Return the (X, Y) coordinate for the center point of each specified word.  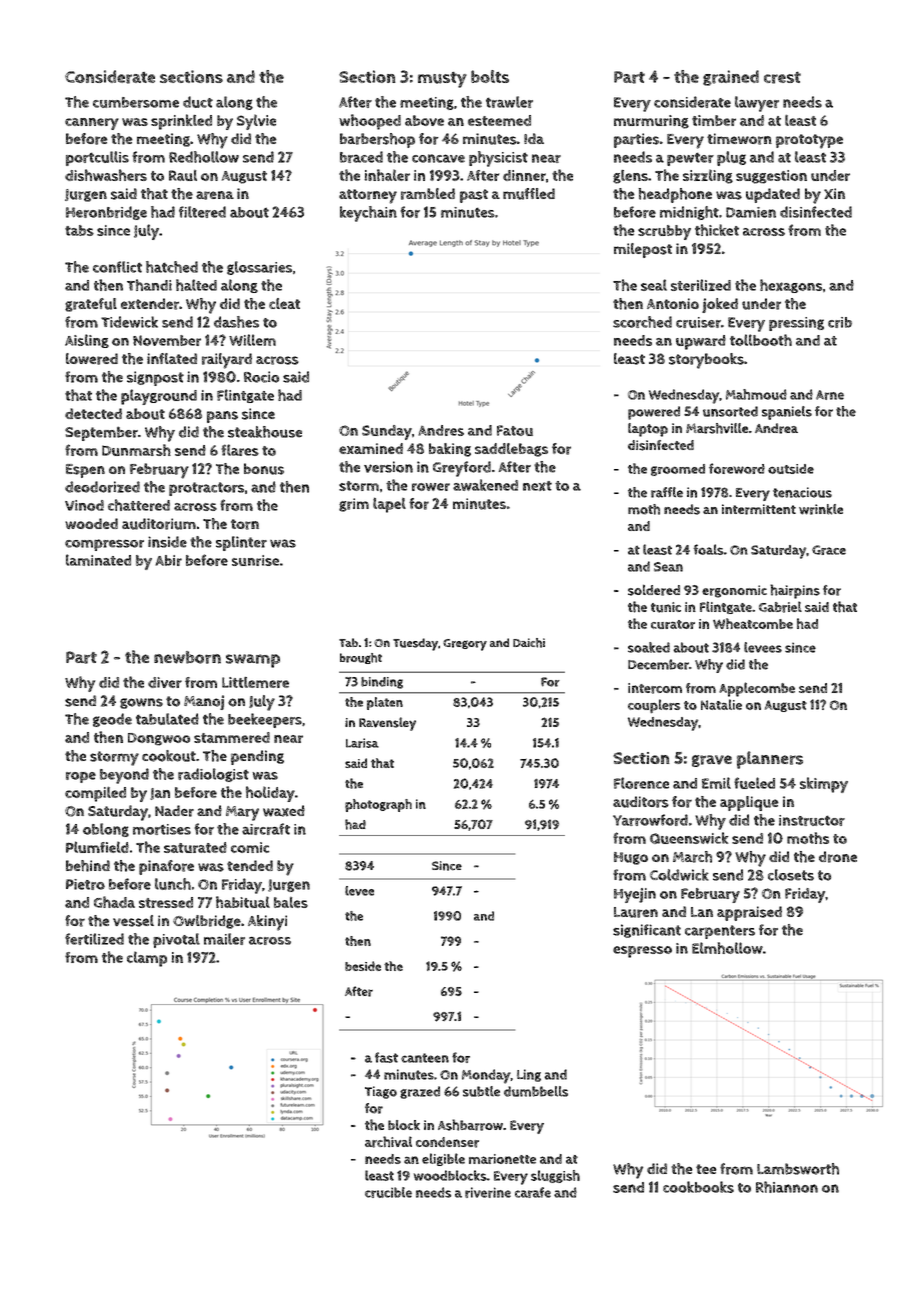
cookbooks (698, 1187)
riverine (488, 1192)
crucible (388, 1192)
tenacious (802, 492)
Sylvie (256, 122)
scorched (642, 322)
